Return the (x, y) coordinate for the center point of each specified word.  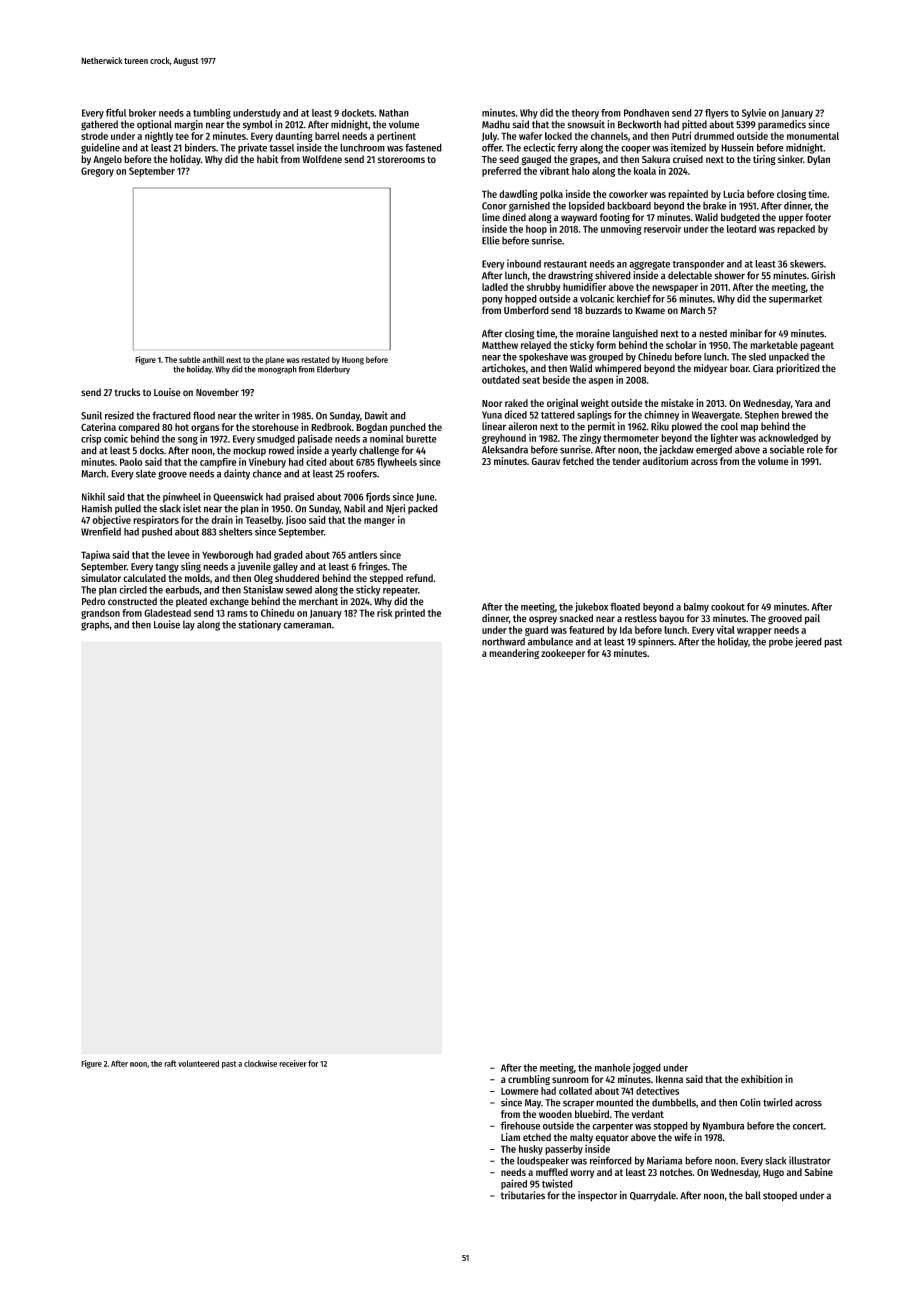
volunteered (198, 1063)
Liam (510, 1137)
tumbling (212, 113)
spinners (656, 642)
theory (585, 114)
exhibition (762, 1079)
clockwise (260, 1063)
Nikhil (93, 496)
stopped (670, 1127)
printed (410, 614)
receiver (293, 1063)
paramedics (782, 125)
